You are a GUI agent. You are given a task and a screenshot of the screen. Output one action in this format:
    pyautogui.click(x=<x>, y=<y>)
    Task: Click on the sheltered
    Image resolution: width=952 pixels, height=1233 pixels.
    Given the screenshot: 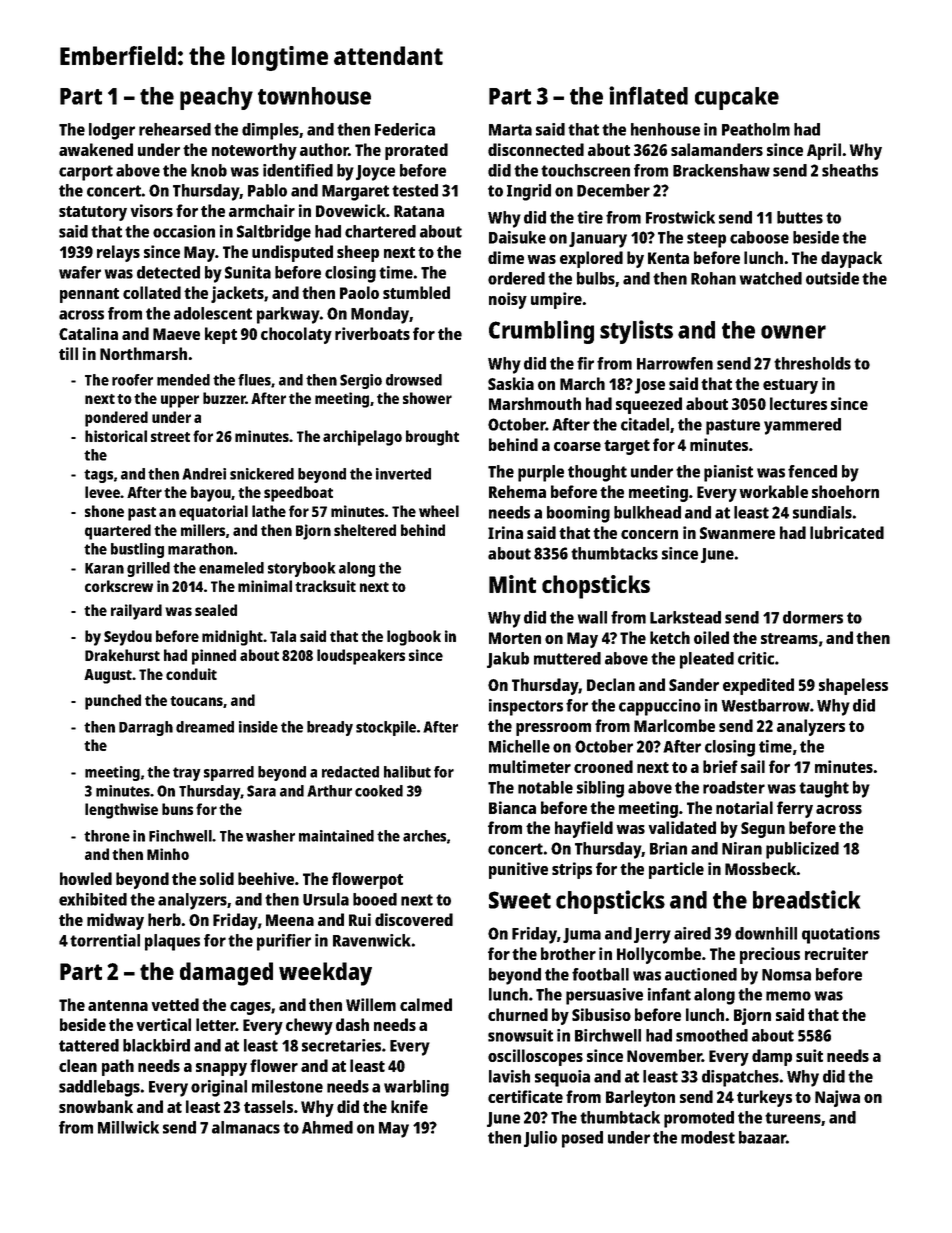 What is the action you would take?
    pyautogui.click(x=365, y=530)
